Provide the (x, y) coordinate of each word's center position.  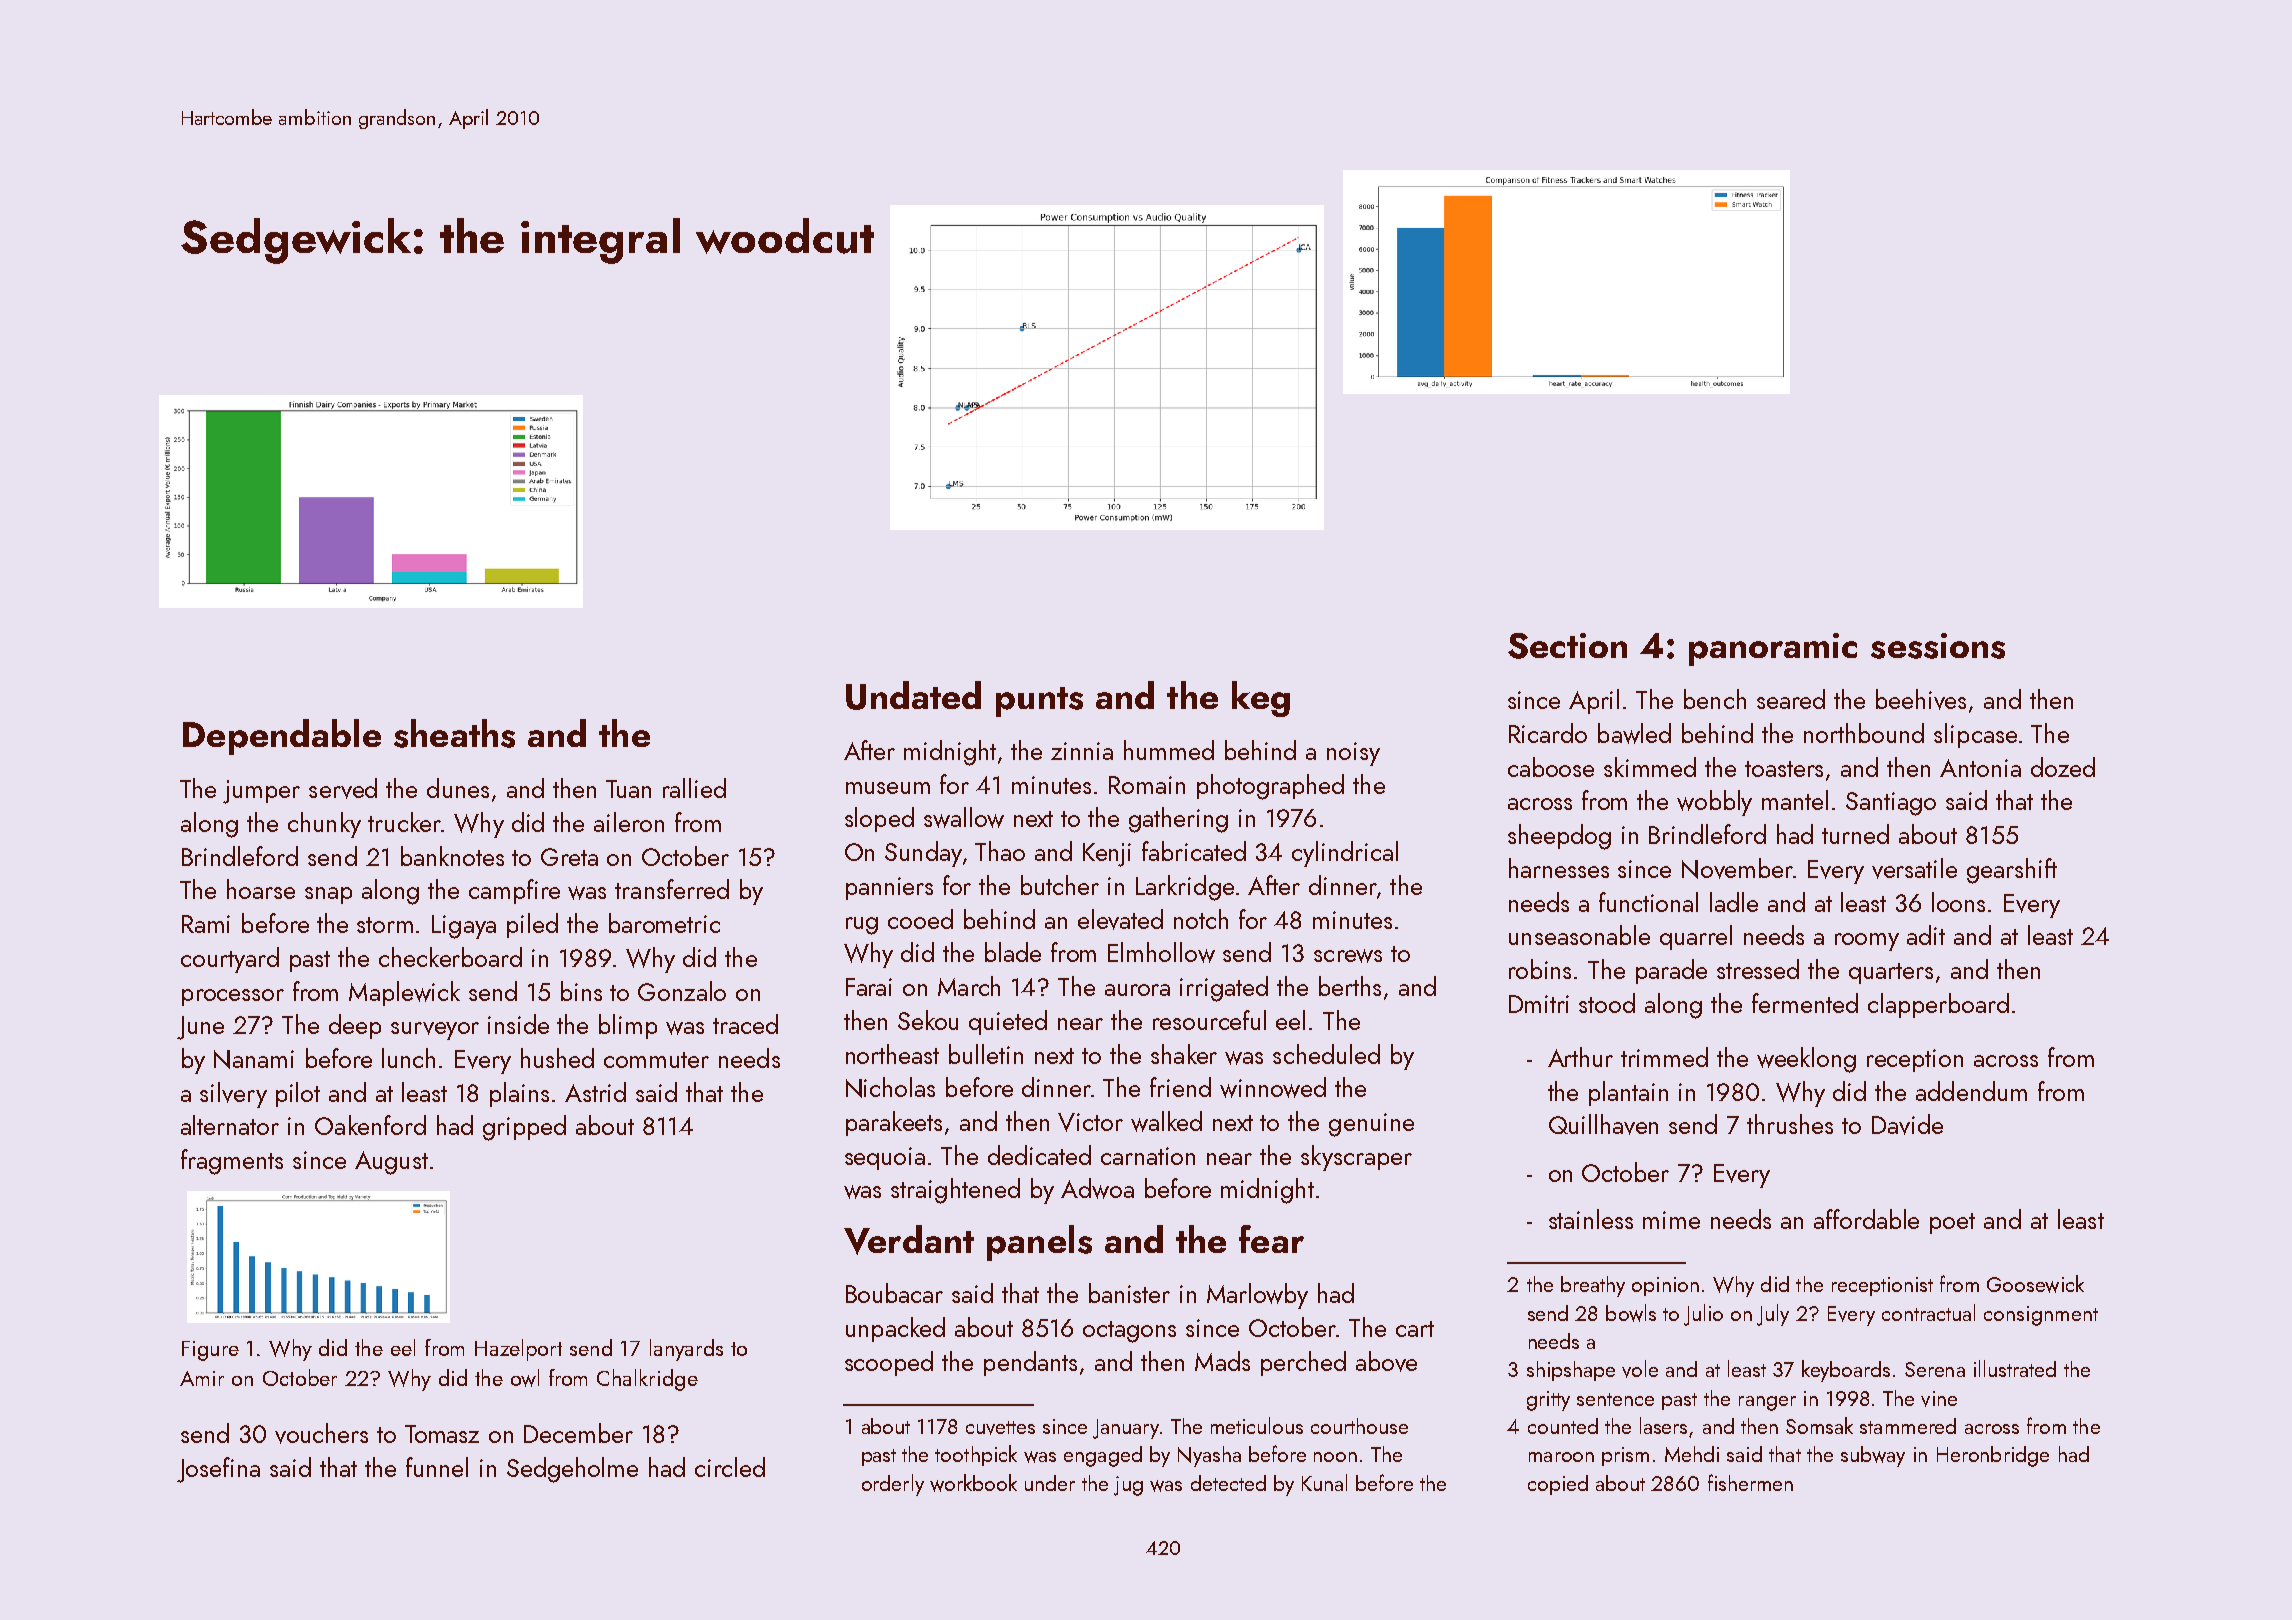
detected (1228, 1483)
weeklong (1806, 1060)
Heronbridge (1993, 1456)
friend (1180, 1087)
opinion (1665, 1286)
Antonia (1980, 768)
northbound (1864, 733)
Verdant (909, 1240)
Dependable (282, 737)
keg (1261, 699)
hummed (1169, 750)
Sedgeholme (572, 1470)
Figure (210, 1351)
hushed (557, 1058)
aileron (629, 822)
